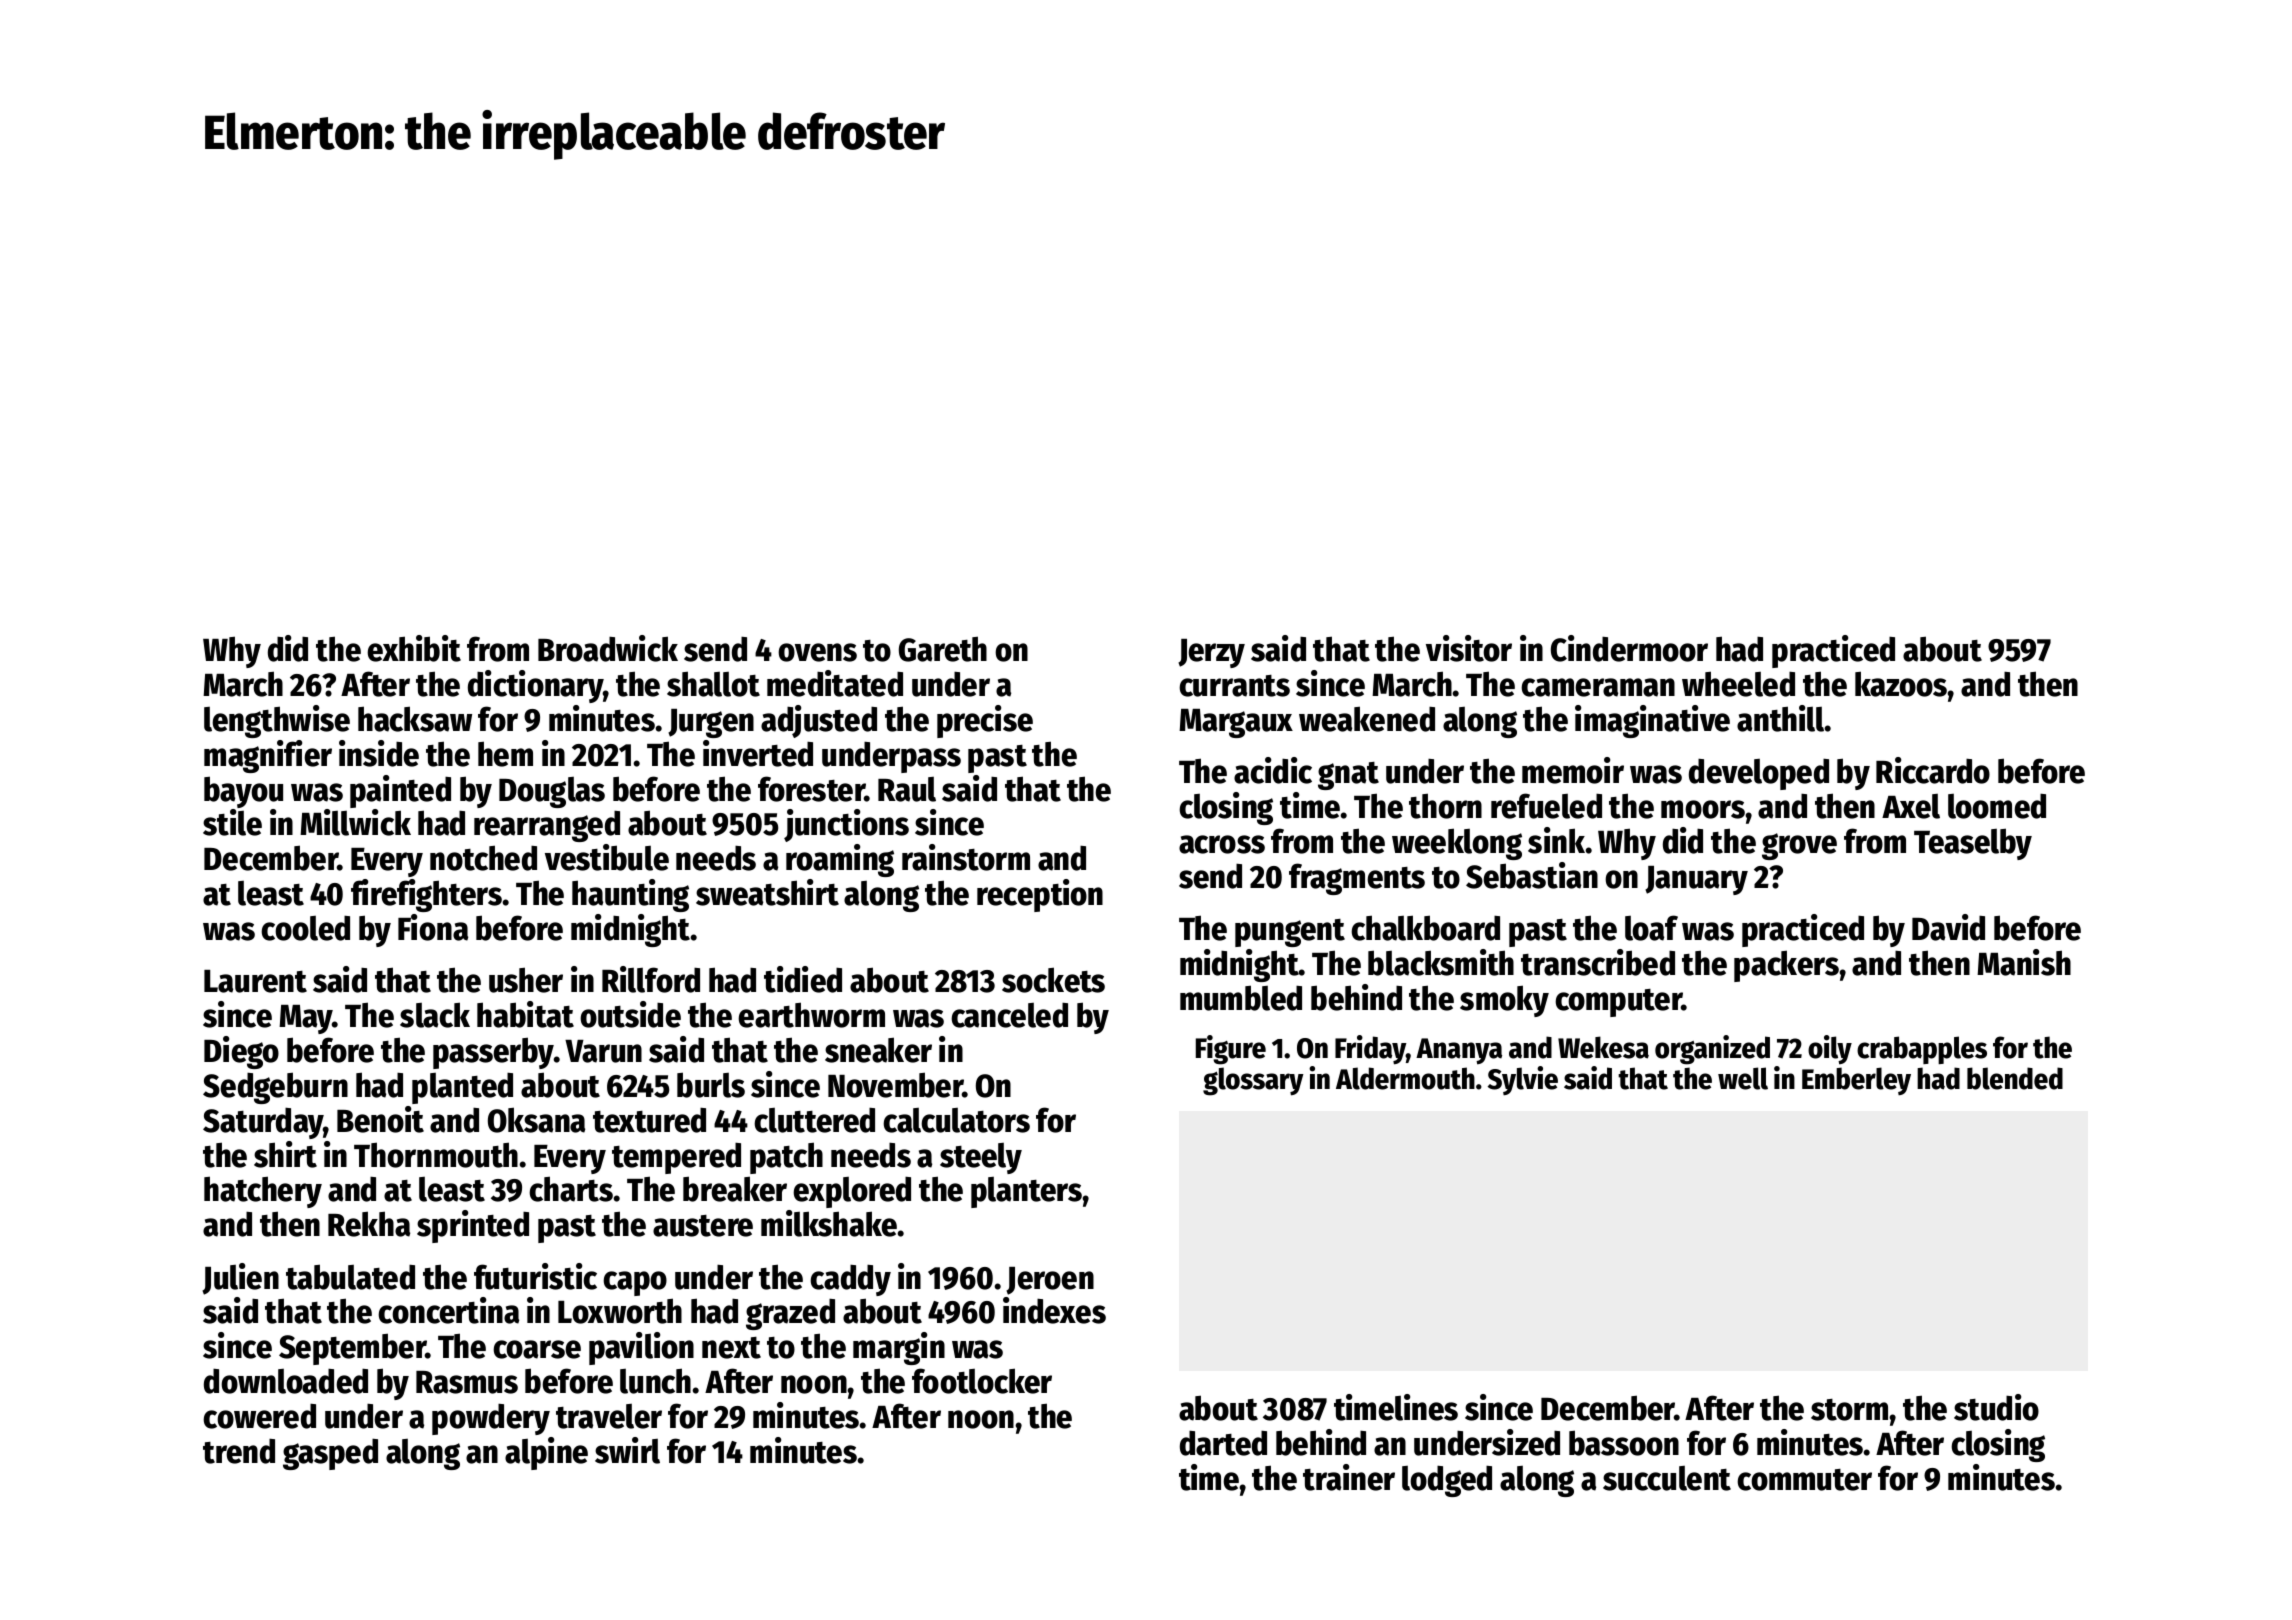 The height and width of the image is (1620, 2292). Describe the element at coordinates (1348, 776) in the image. I see `gnat` at that location.
